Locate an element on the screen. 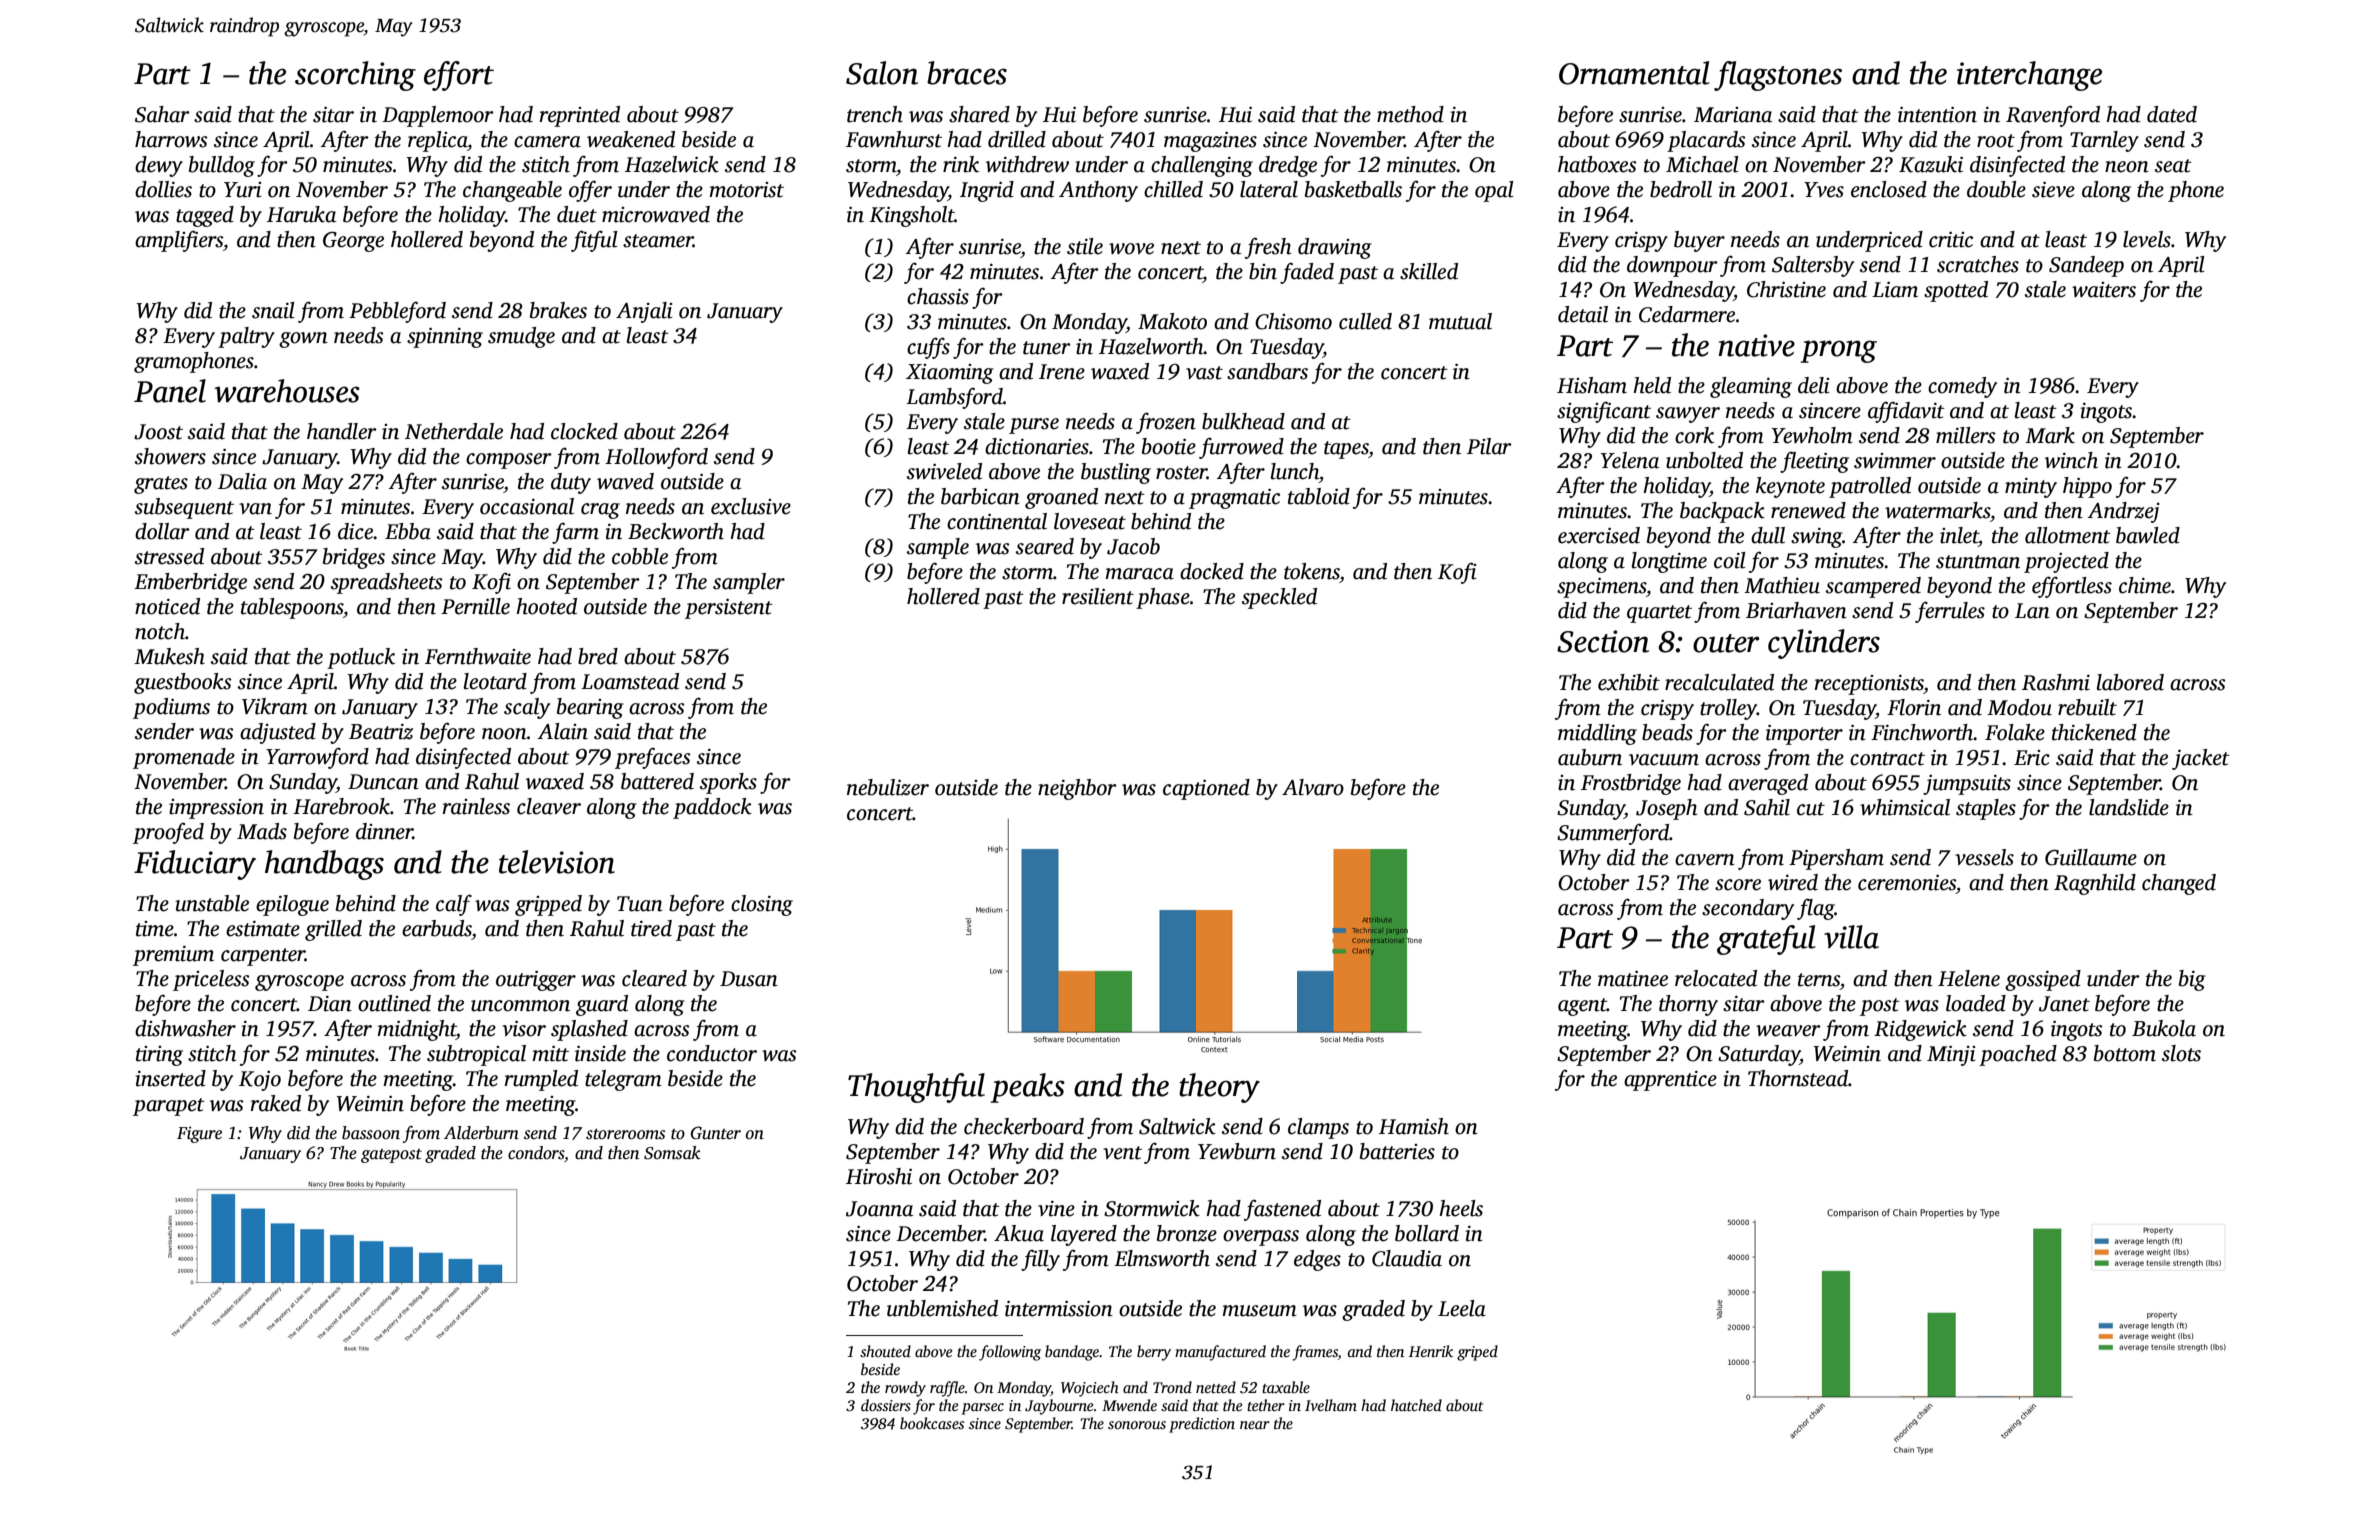  Sahar is located at coordinates (162, 114).
